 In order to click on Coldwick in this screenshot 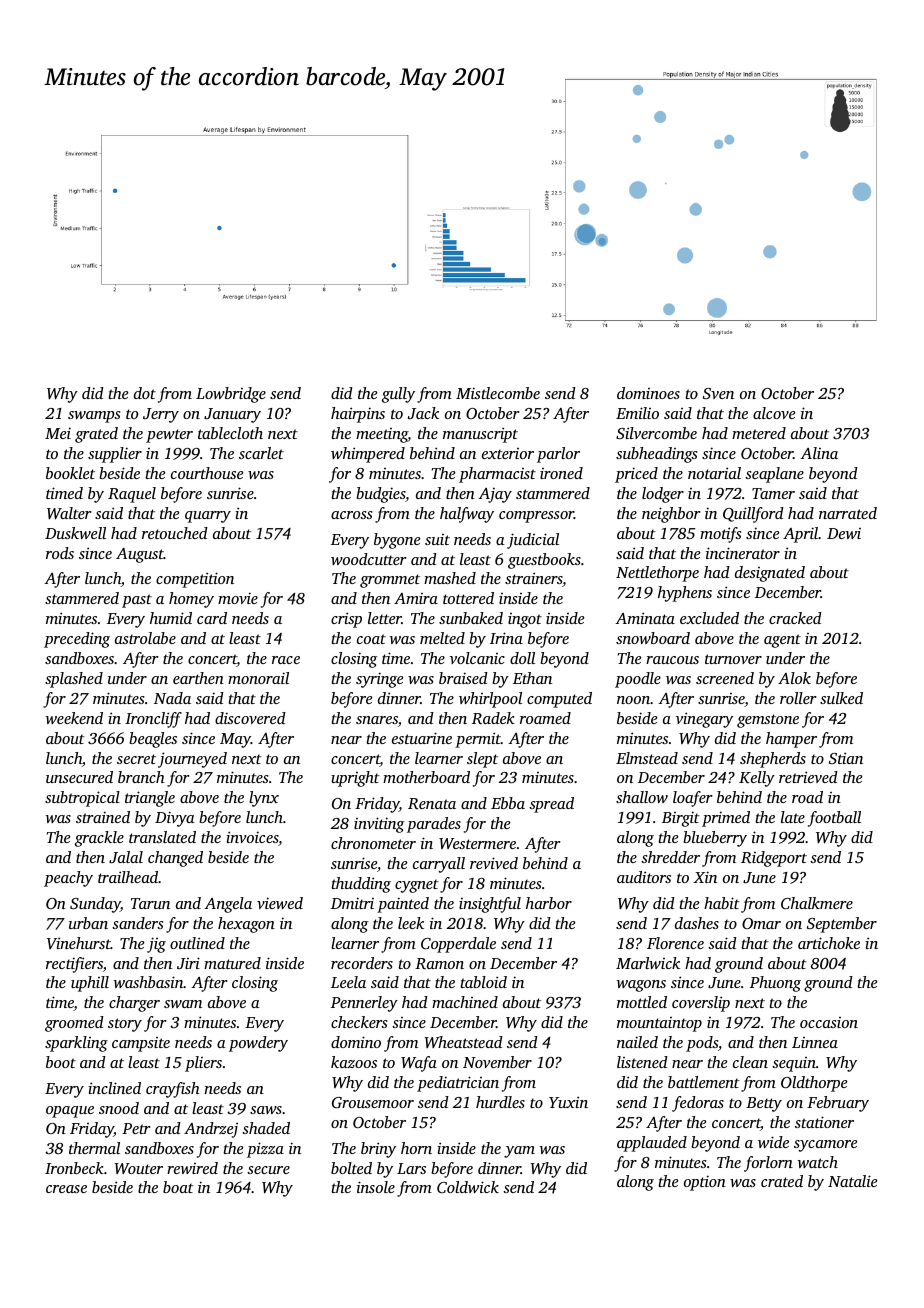, I will do `click(468, 1187)`.
